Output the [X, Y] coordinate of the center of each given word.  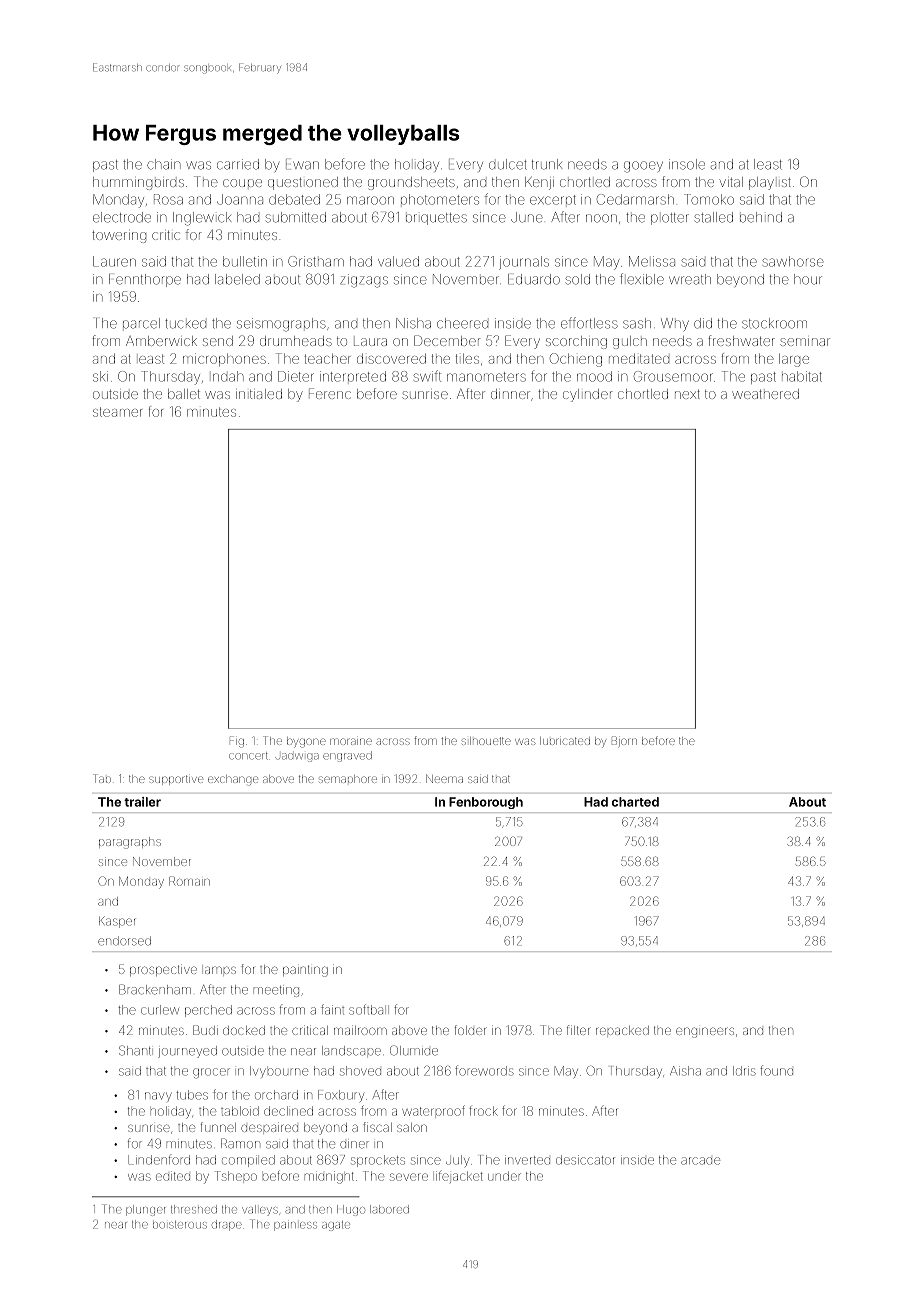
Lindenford [159, 1159]
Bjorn [624, 741]
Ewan [302, 164]
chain [164, 164]
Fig [237, 742]
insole [687, 164]
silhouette [486, 741]
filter [579, 1030]
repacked [622, 1030]
